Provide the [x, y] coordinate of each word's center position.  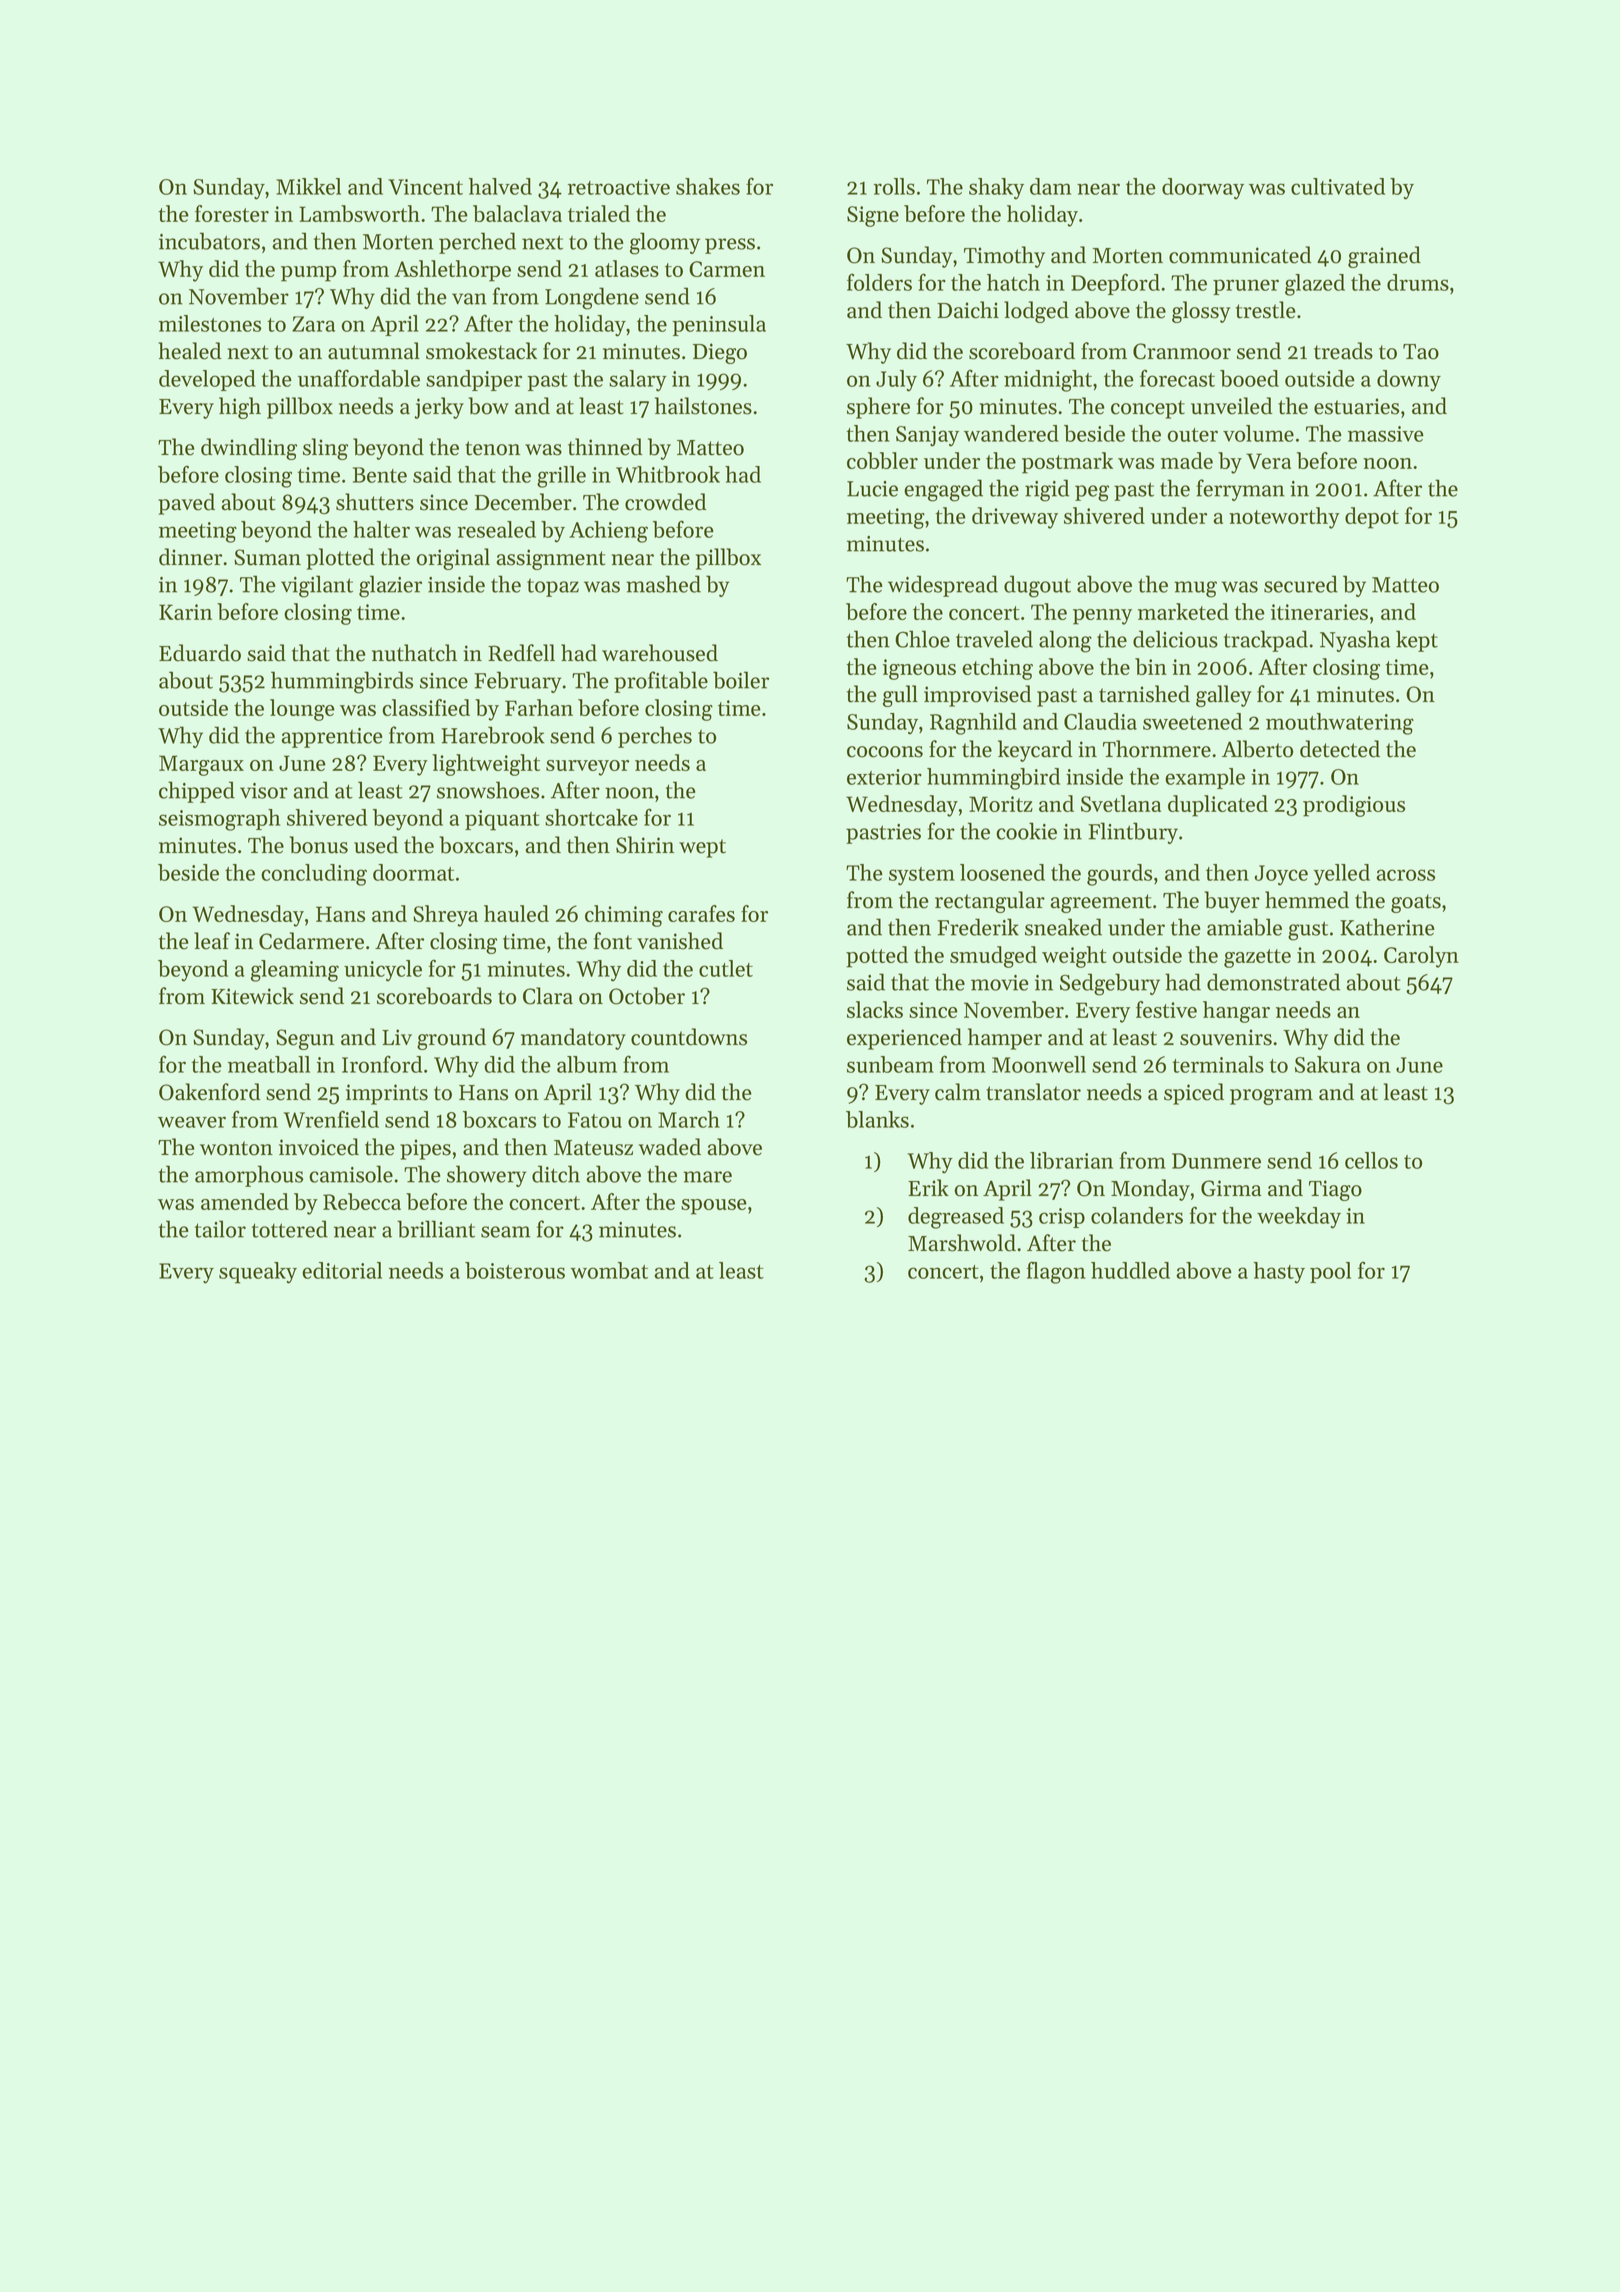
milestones [210, 323]
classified [426, 707]
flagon [1056, 1272]
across [1405, 875]
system [922, 876]
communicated [1240, 255]
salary [638, 381]
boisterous [515, 1270]
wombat [609, 1270]
